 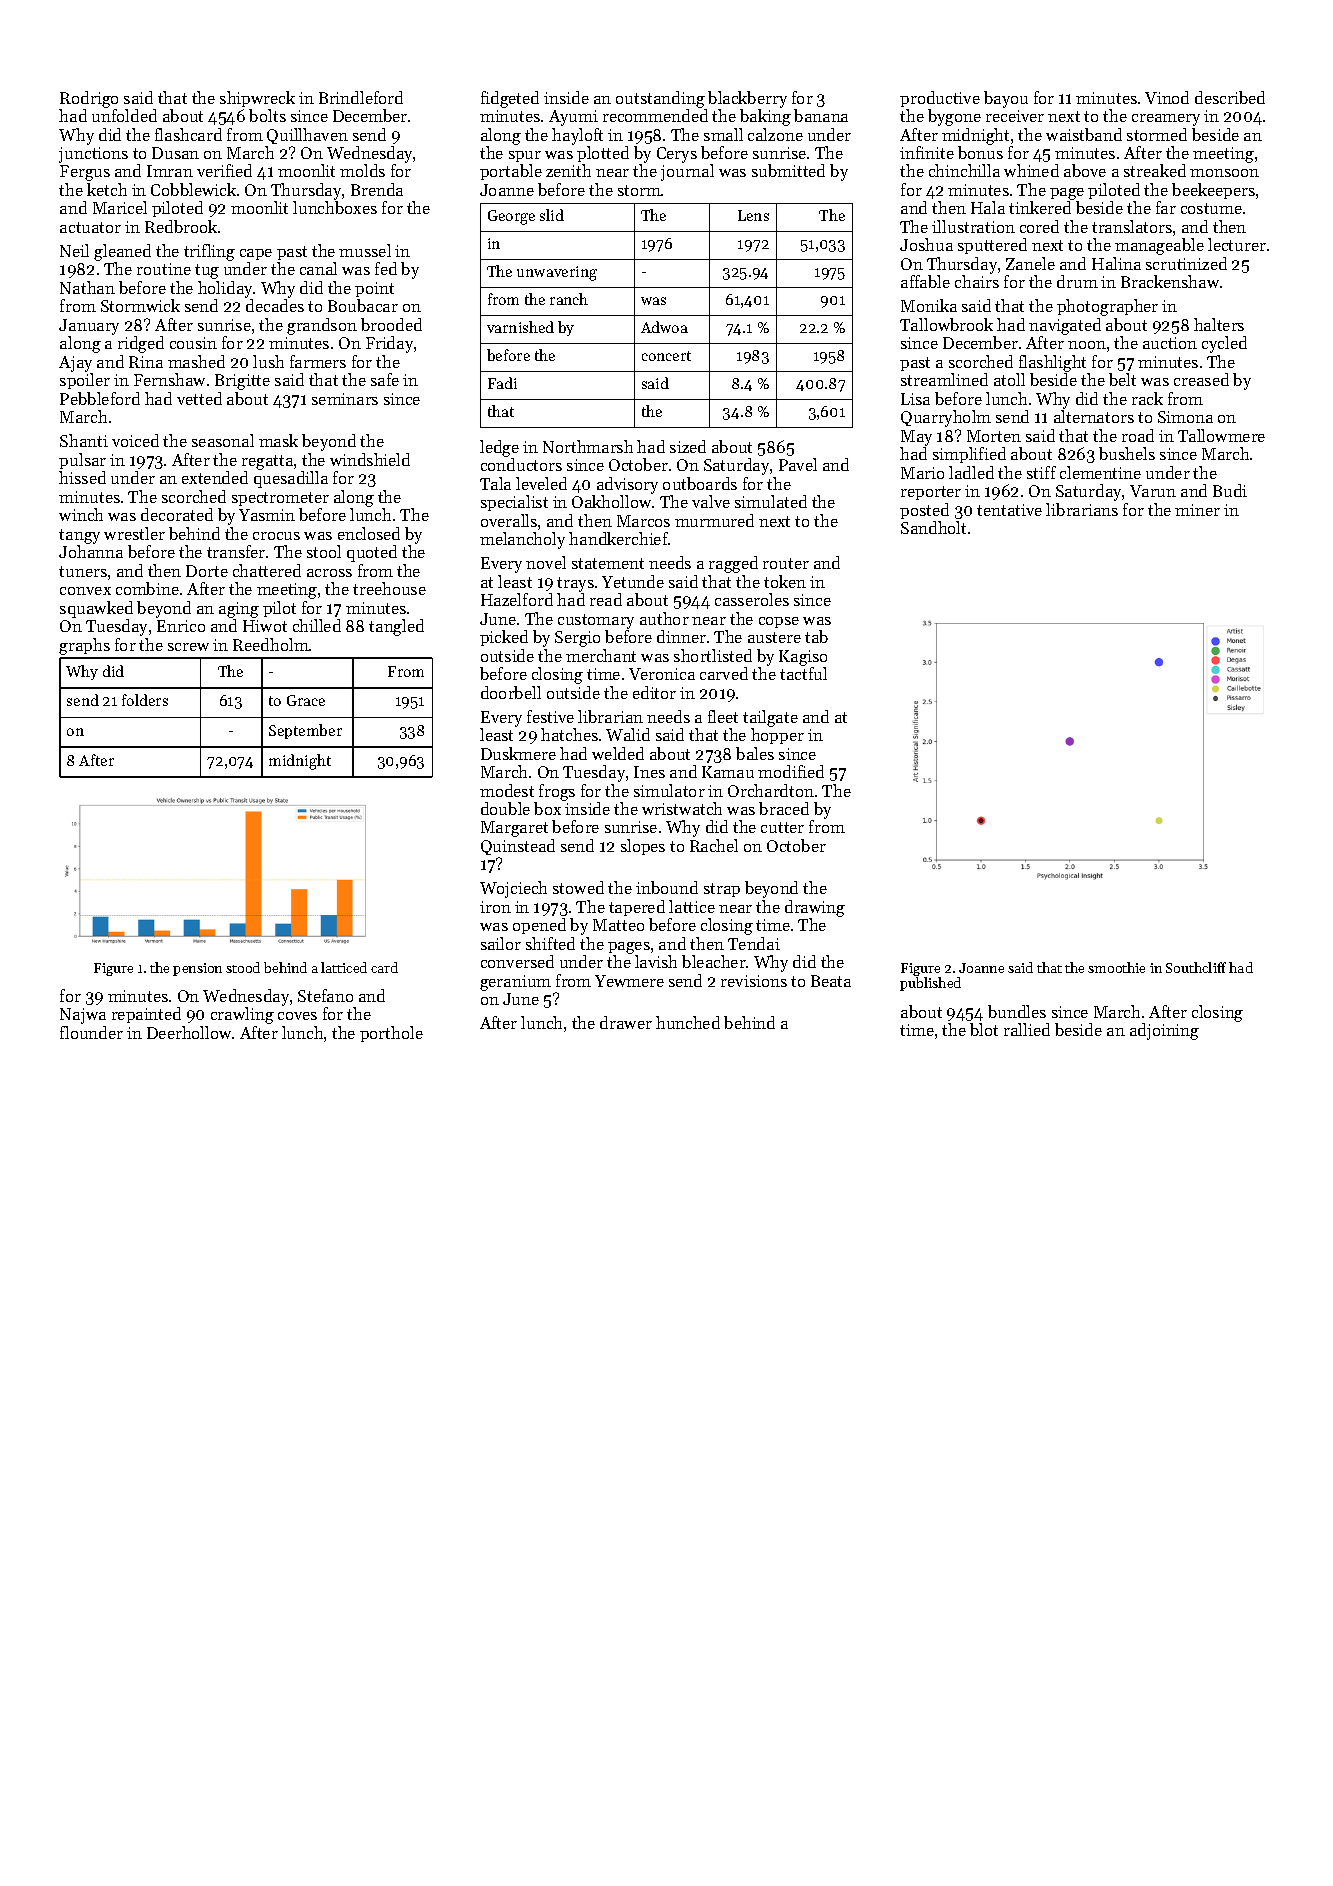 What do you see at coordinates (1164, 1031) in the screenshot?
I see `adjoining` at bounding box center [1164, 1031].
